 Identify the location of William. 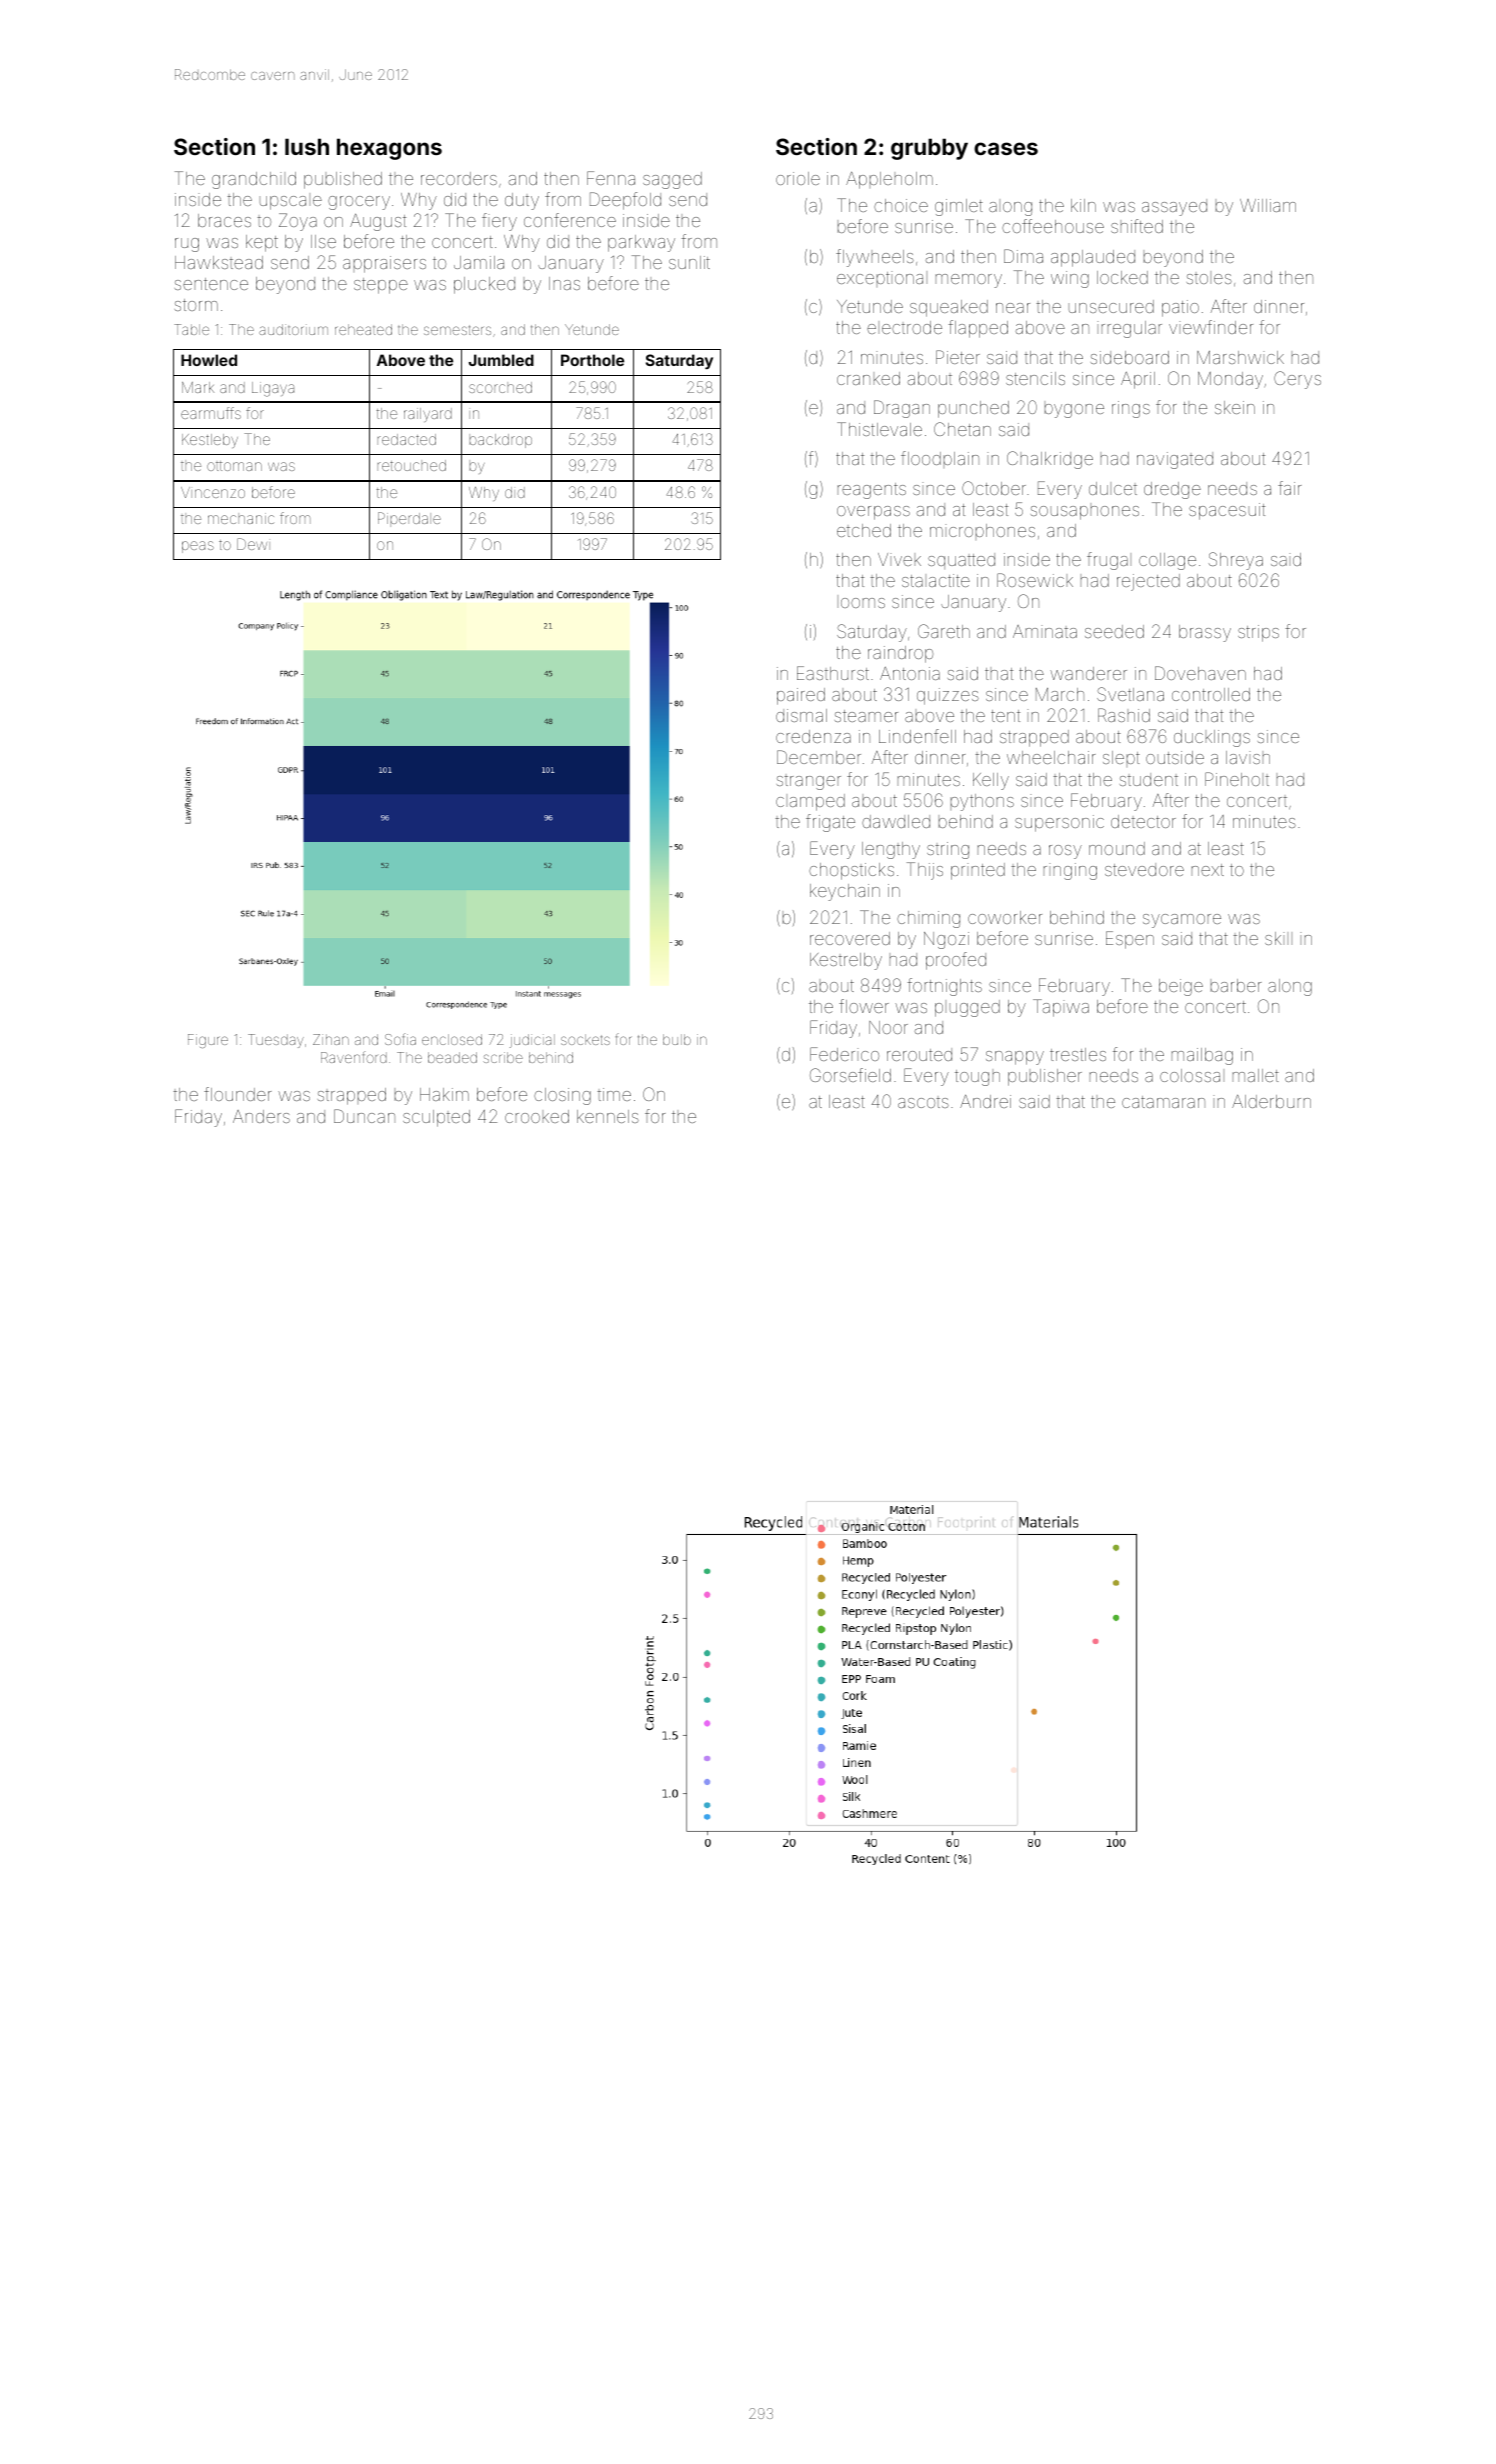
(1268, 205).
